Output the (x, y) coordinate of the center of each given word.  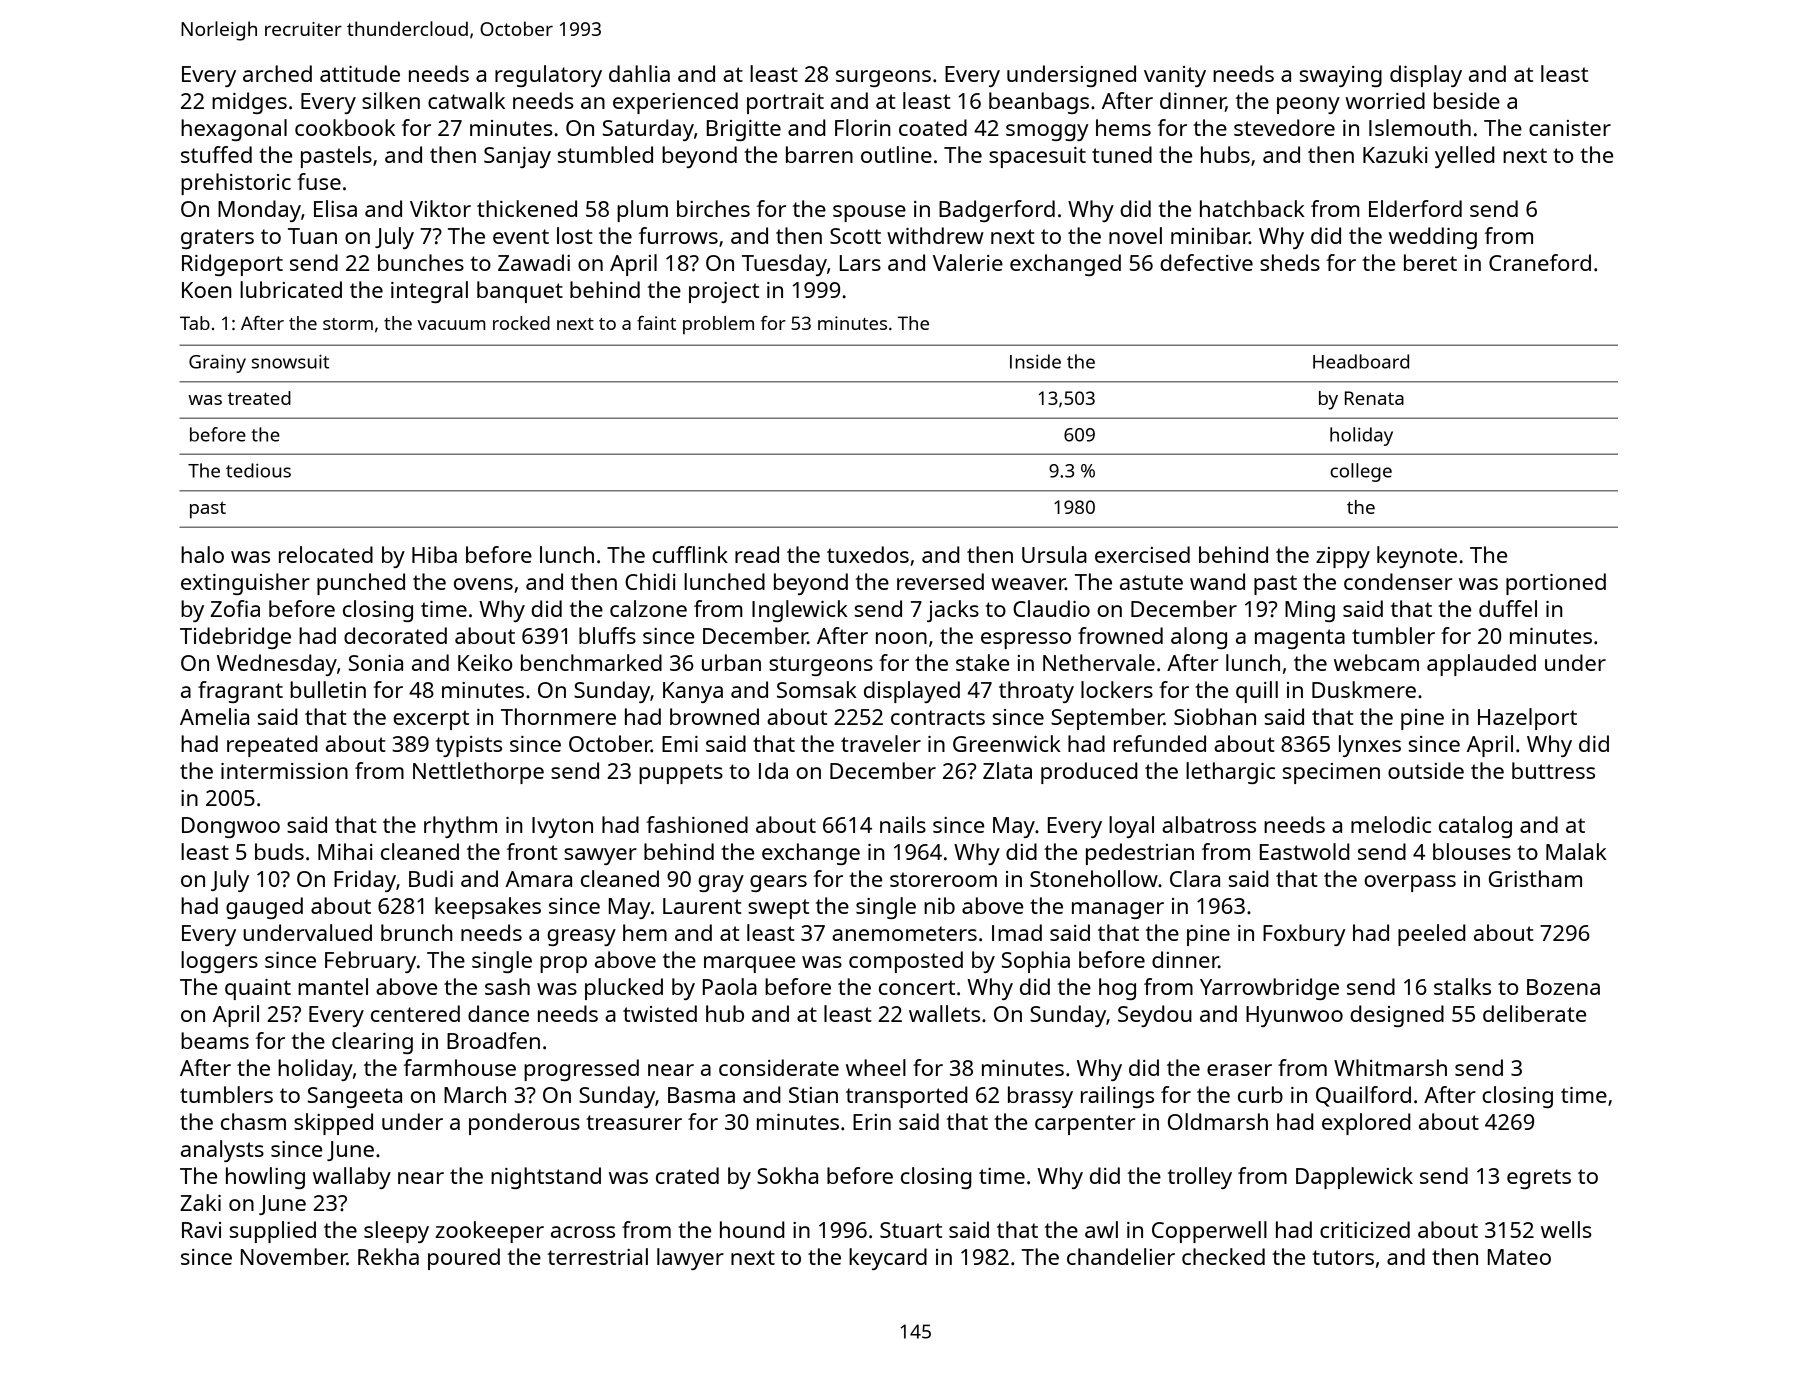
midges (249, 103)
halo (202, 554)
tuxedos (868, 554)
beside (1467, 100)
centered (415, 1013)
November (294, 1256)
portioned (1556, 584)
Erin (872, 1122)
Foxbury (1304, 935)
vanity (1175, 76)
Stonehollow (1094, 878)
